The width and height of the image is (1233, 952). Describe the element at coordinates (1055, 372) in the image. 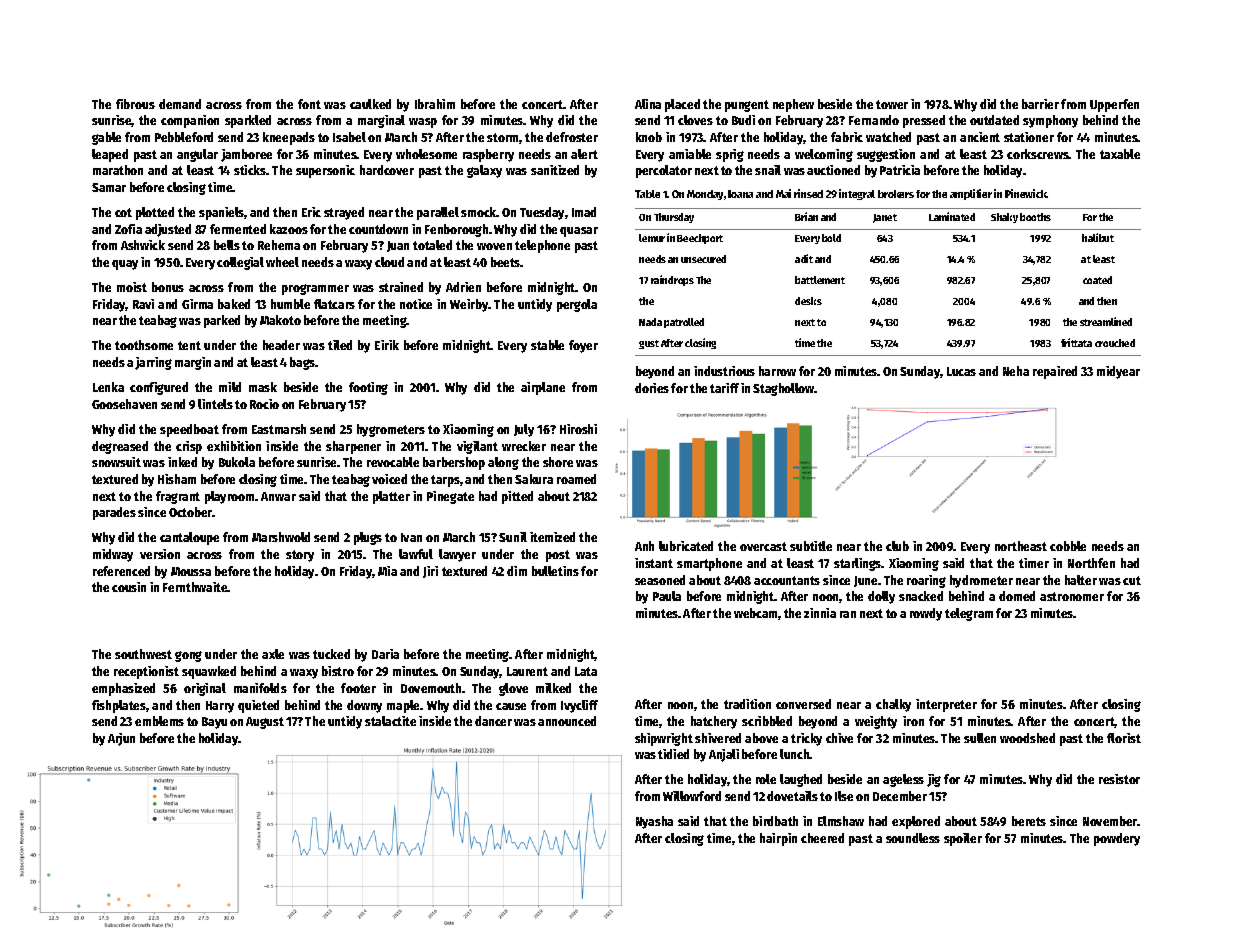

I see `repaired` at that location.
